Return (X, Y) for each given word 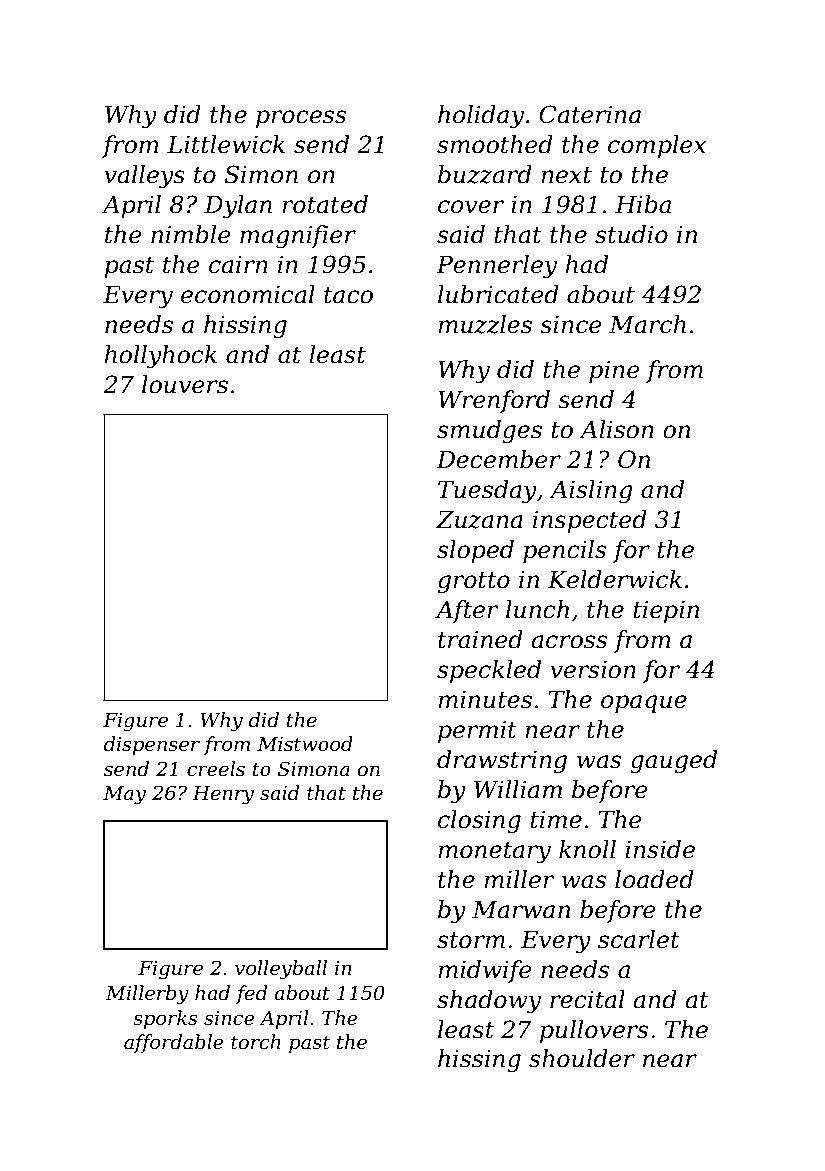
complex (657, 146)
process (301, 119)
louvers (185, 384)
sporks (165, 1019)
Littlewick (226, 144)
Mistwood (305, 744)
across (569, 642)
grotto (474, 582)
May (124, 795)
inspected (590, 521)
